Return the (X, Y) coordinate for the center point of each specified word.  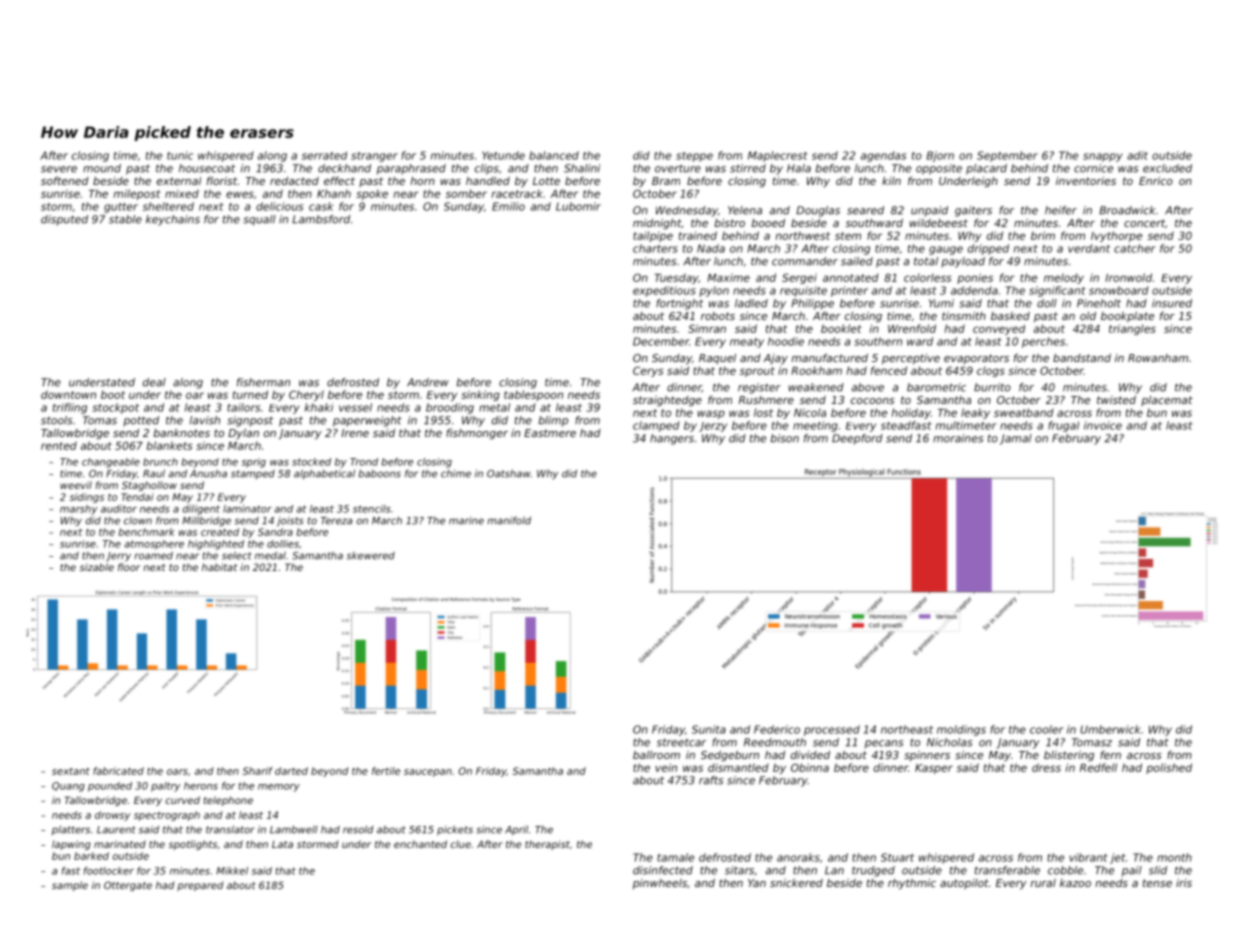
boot (113, 394)
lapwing (71, 845)
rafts (711, 780)
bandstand (1082, 357)
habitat (219, 567)
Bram (666, 181)
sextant (71, 771)
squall (259, 220)
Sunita (709, 729)
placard (986, 169)
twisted (1116, 399)
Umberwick (1110, 729)
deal (154, 382)
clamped (656, 426)
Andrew (428, 382)
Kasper (934, 769)
